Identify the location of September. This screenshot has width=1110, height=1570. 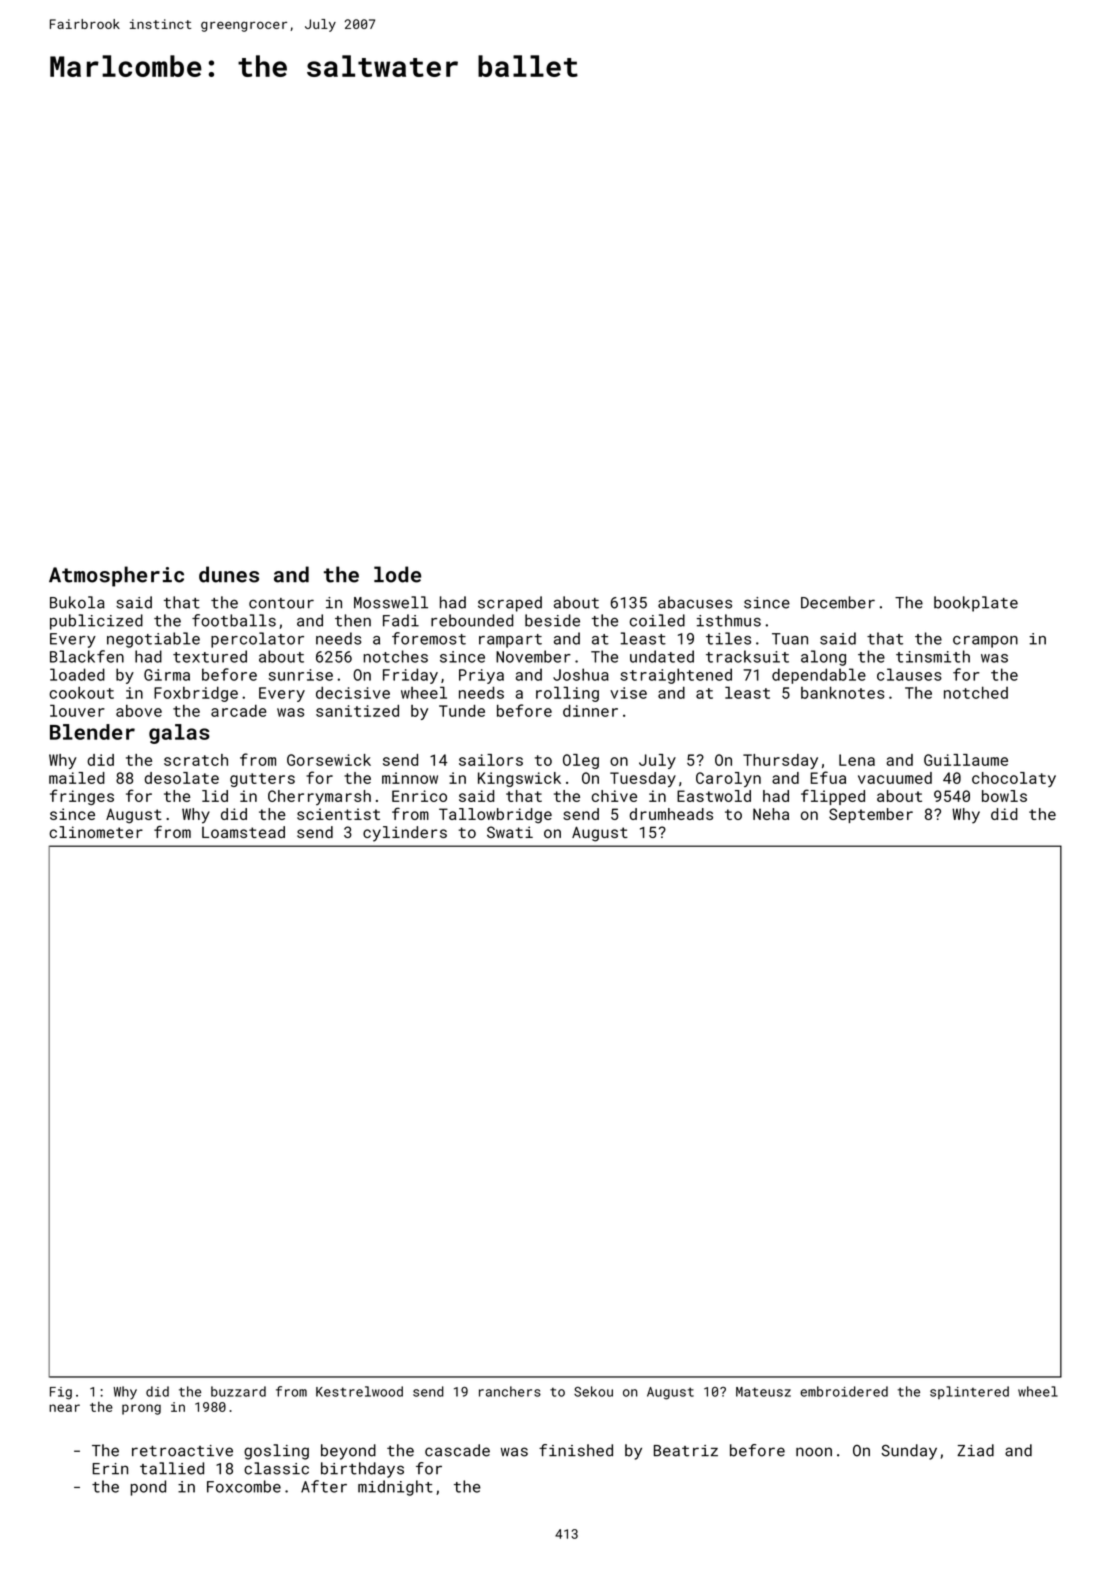
(871, 815).
